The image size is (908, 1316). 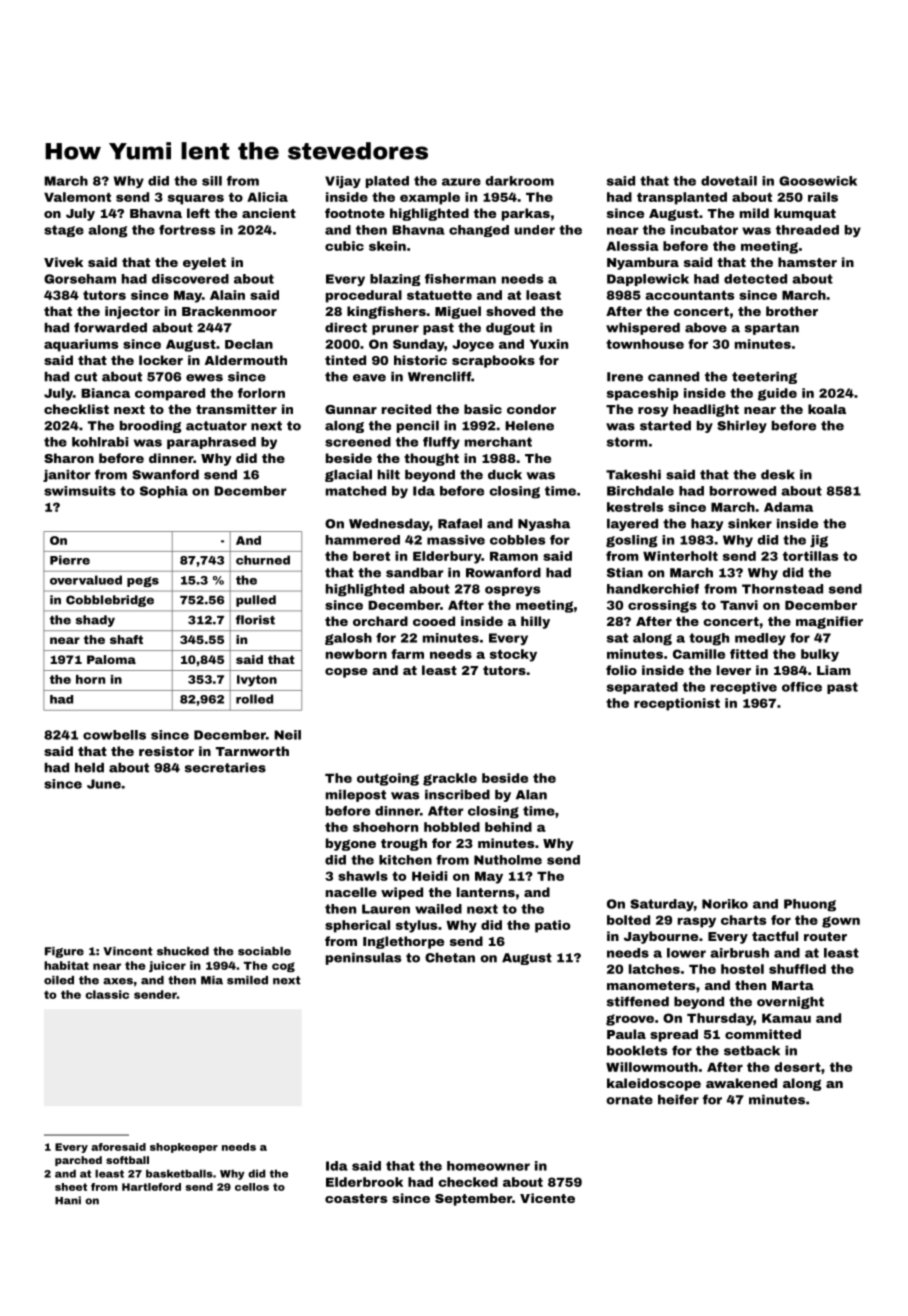 I want to click on nacelle, so click(x=351, y=892).
